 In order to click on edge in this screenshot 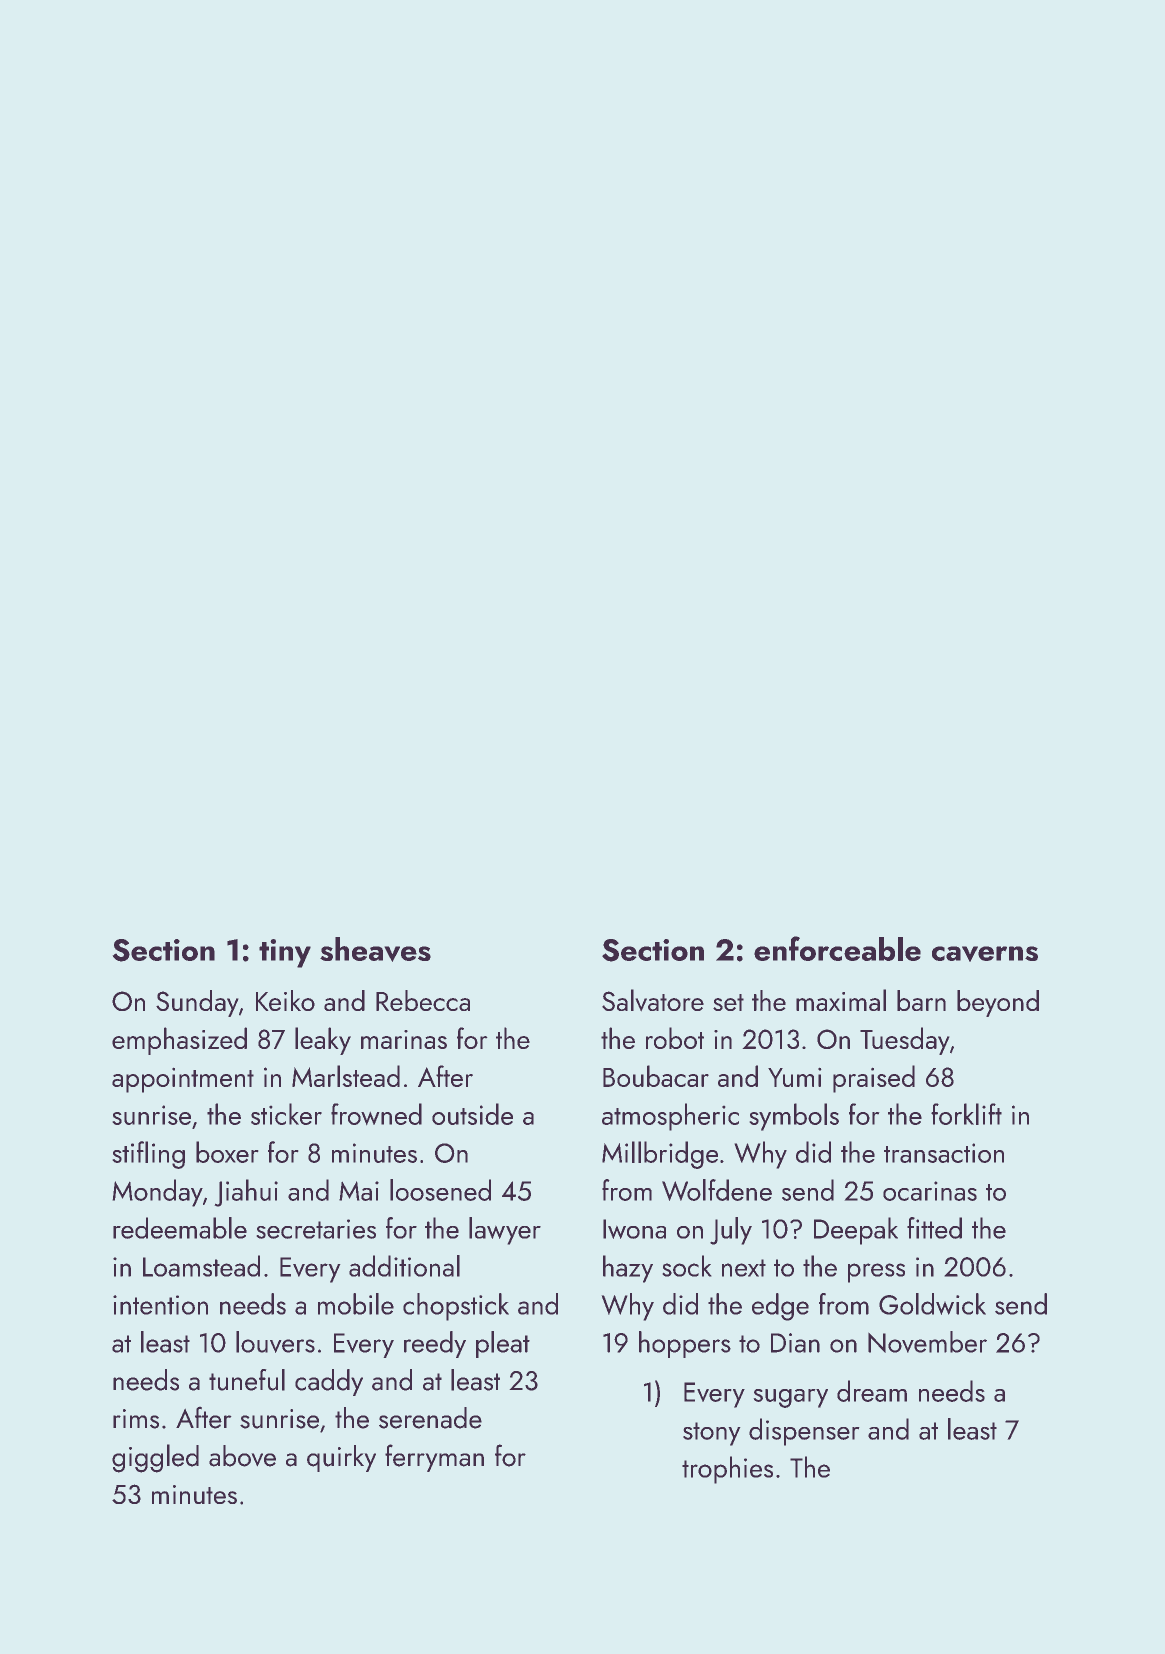, I will do `click(780, 1307)`.
